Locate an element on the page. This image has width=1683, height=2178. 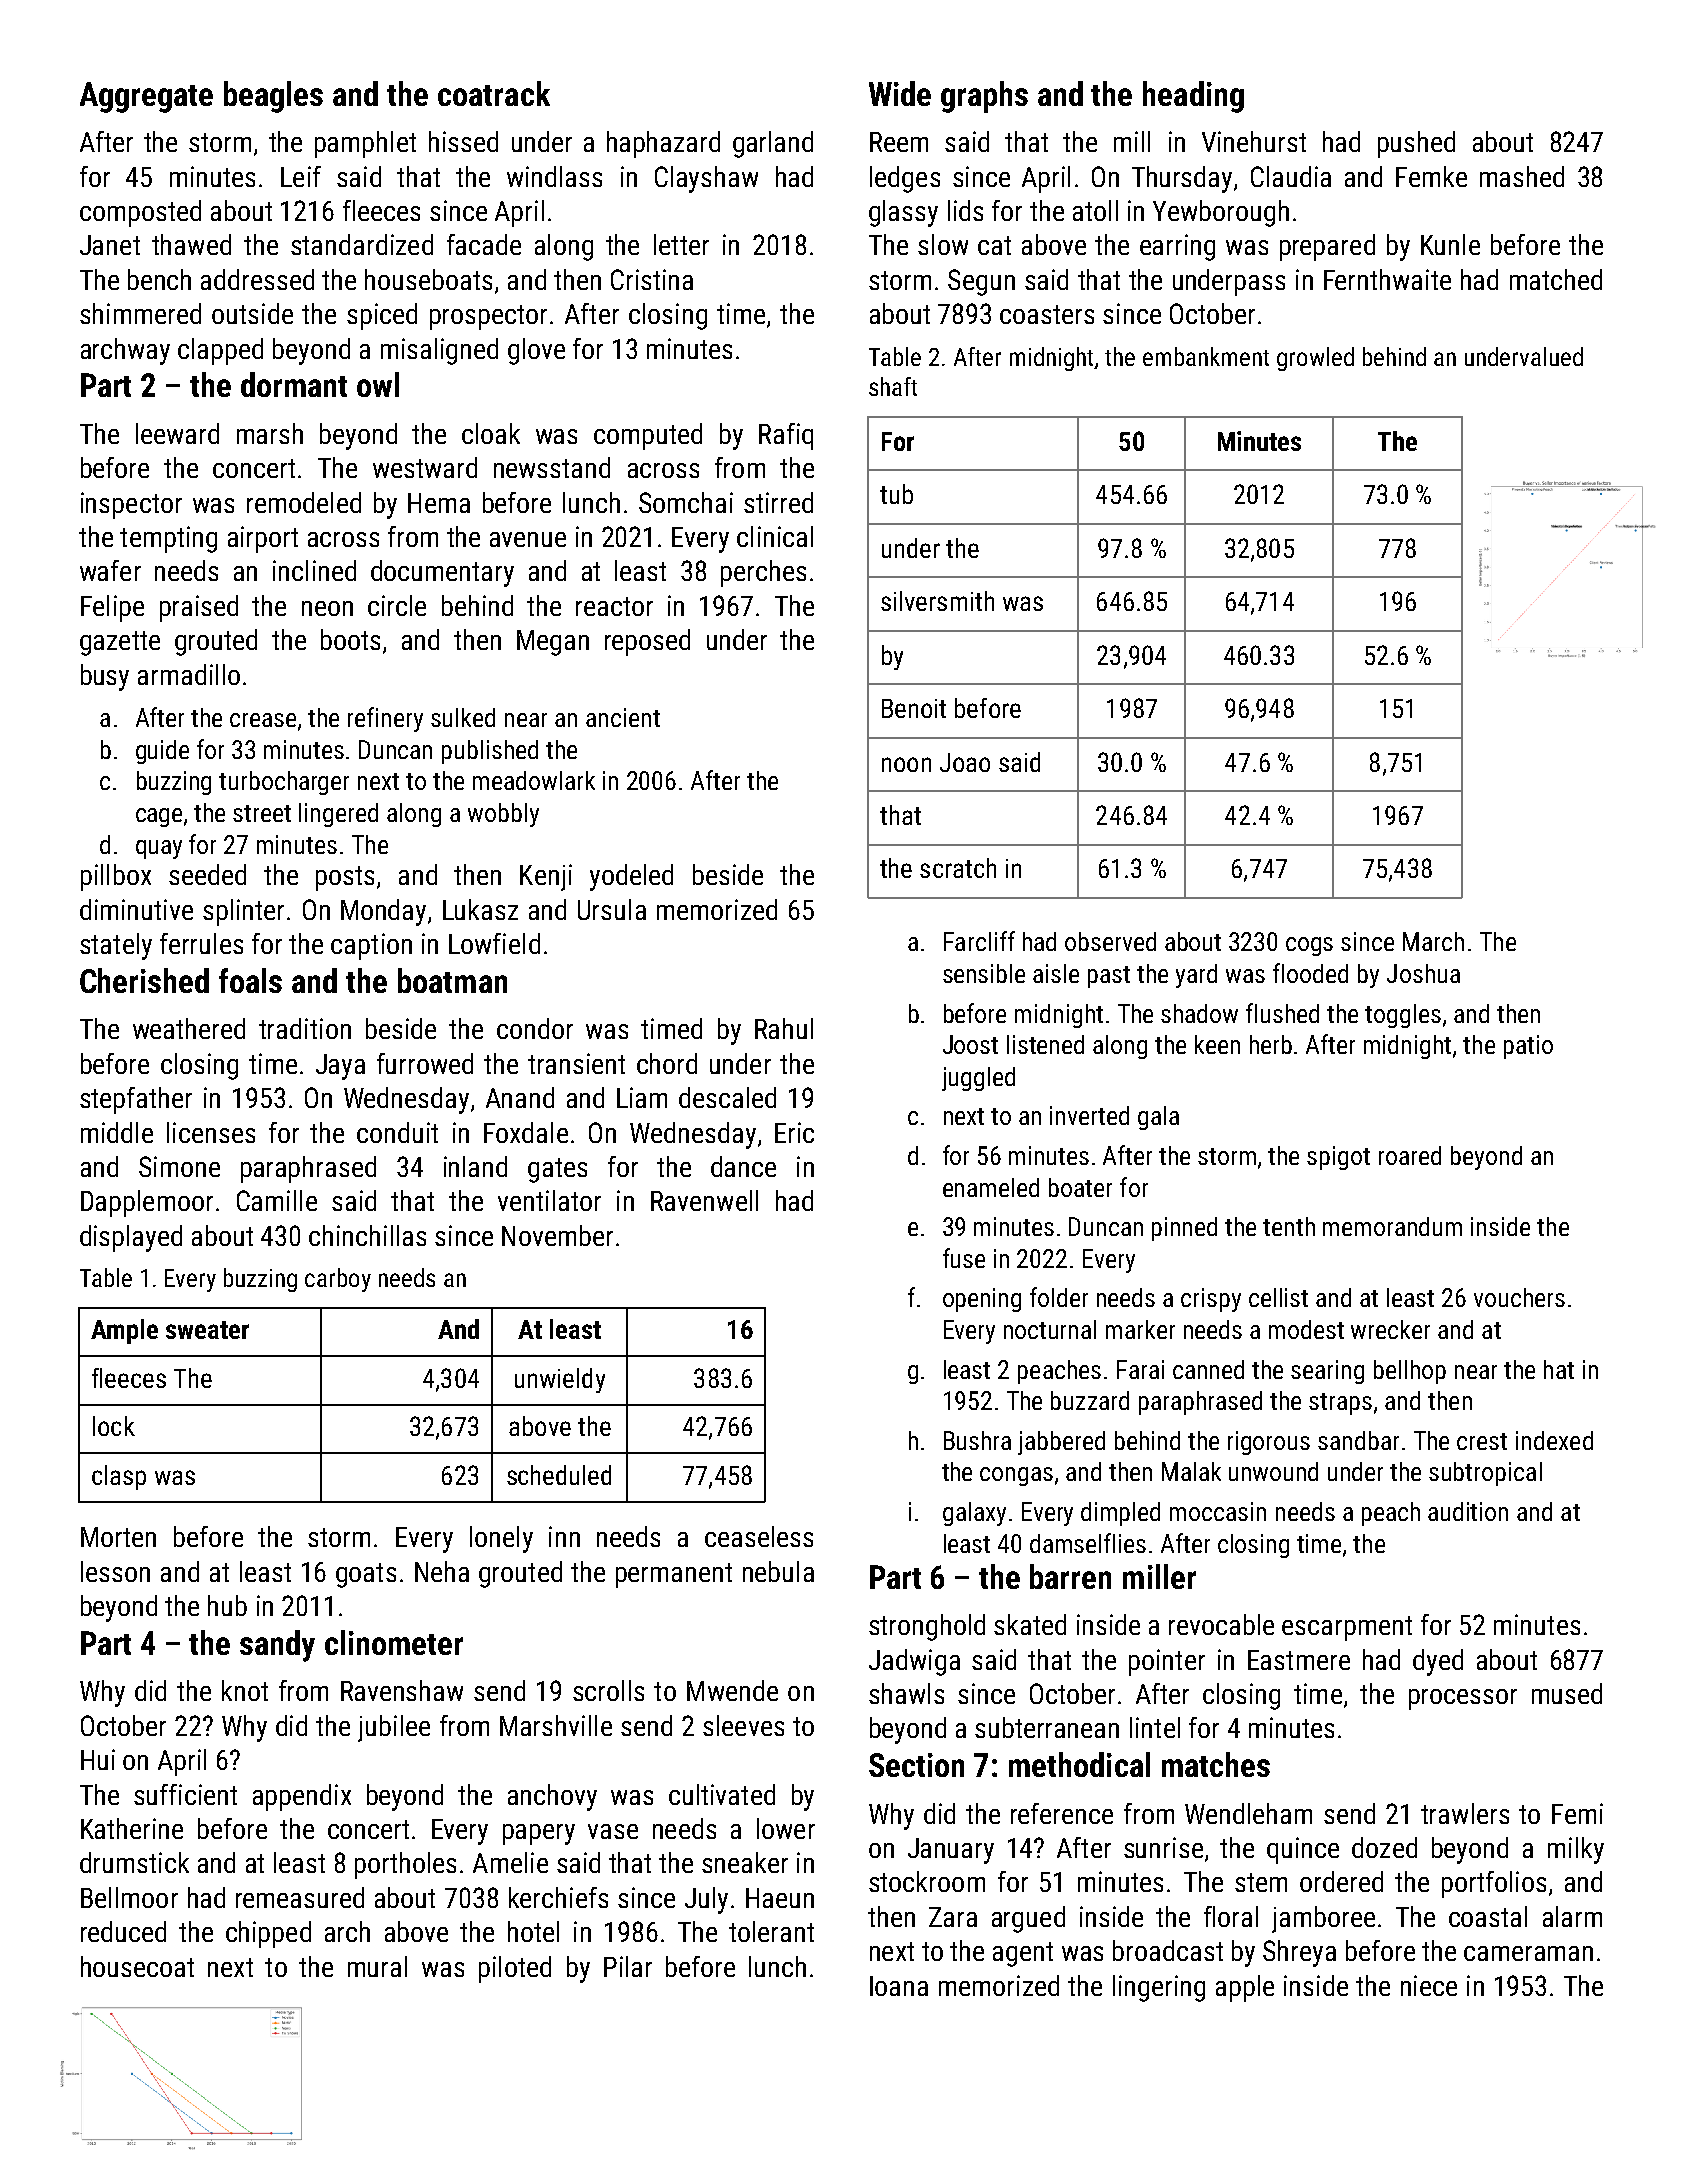
pushed is located at coordinates (1416, 144).
